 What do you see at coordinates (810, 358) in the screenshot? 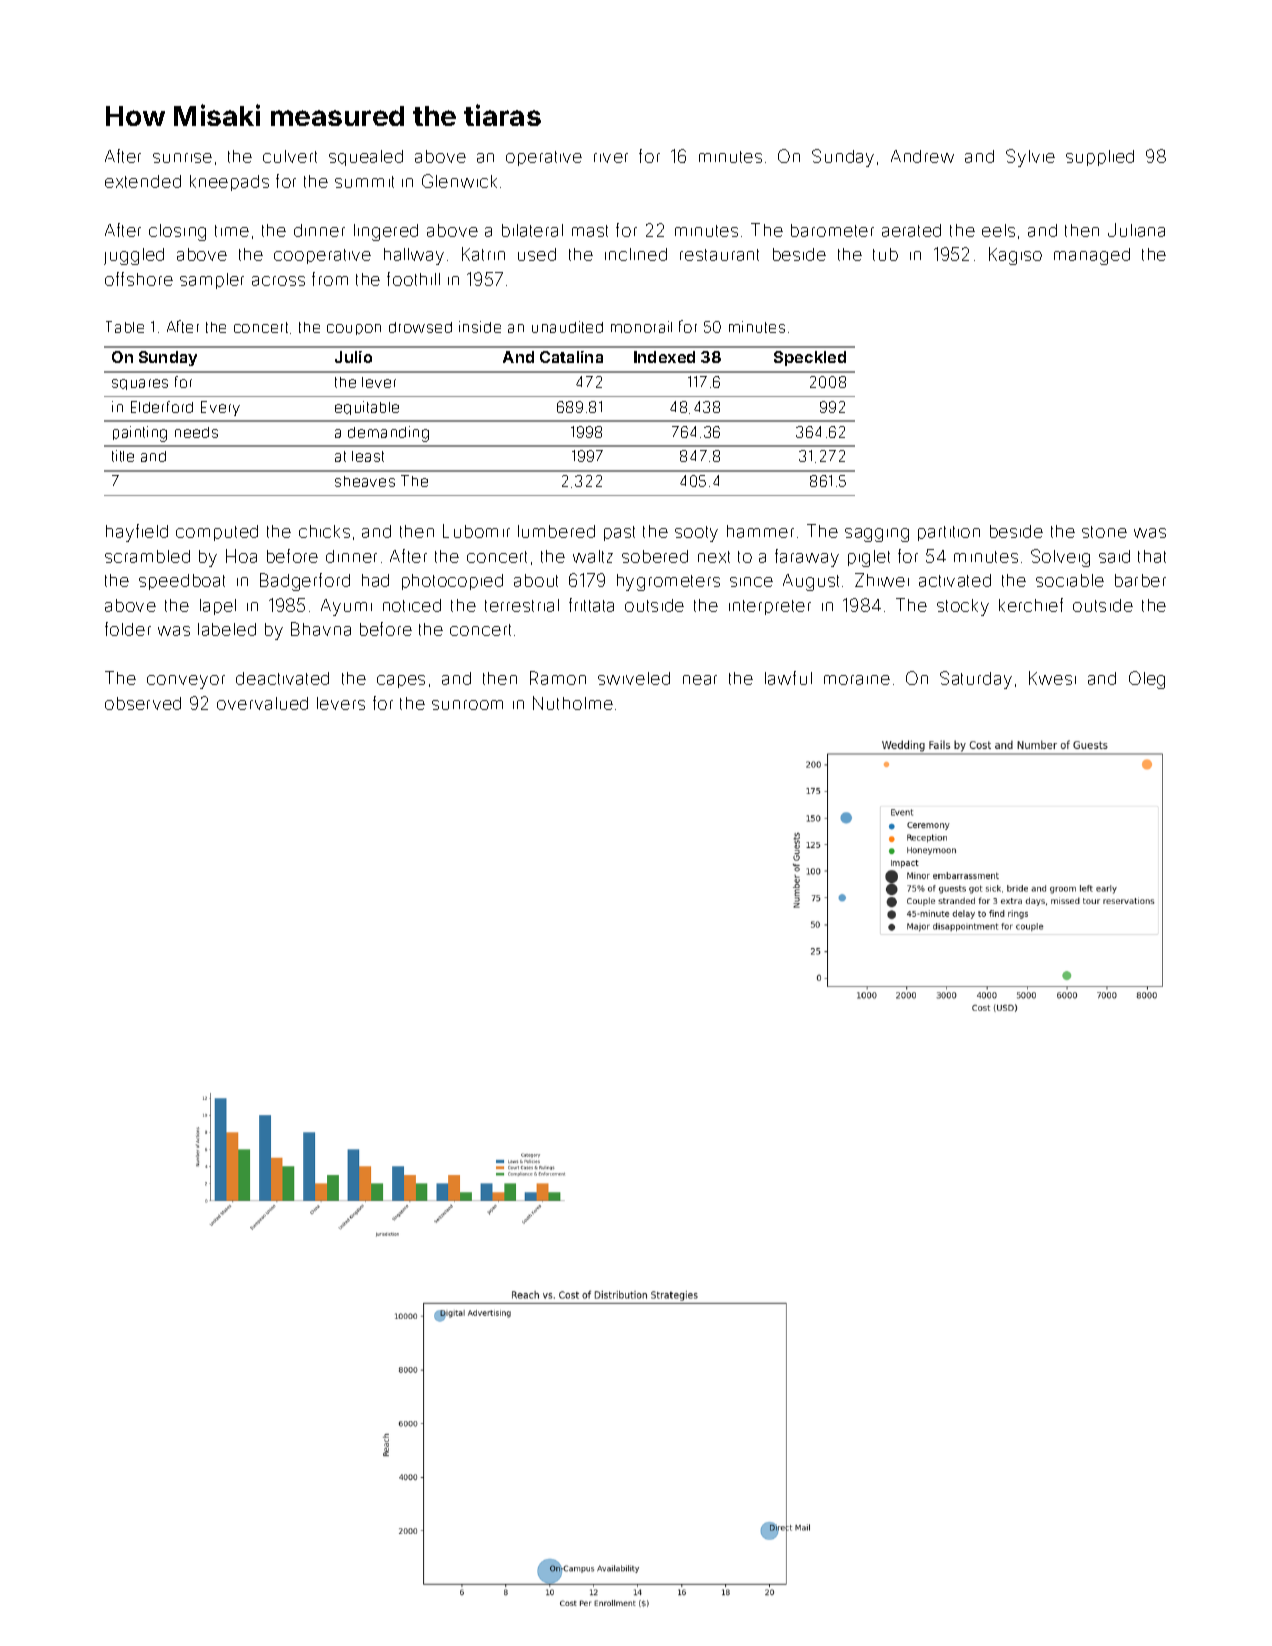
I see `Speckled` at bounding box center [810, 358].
